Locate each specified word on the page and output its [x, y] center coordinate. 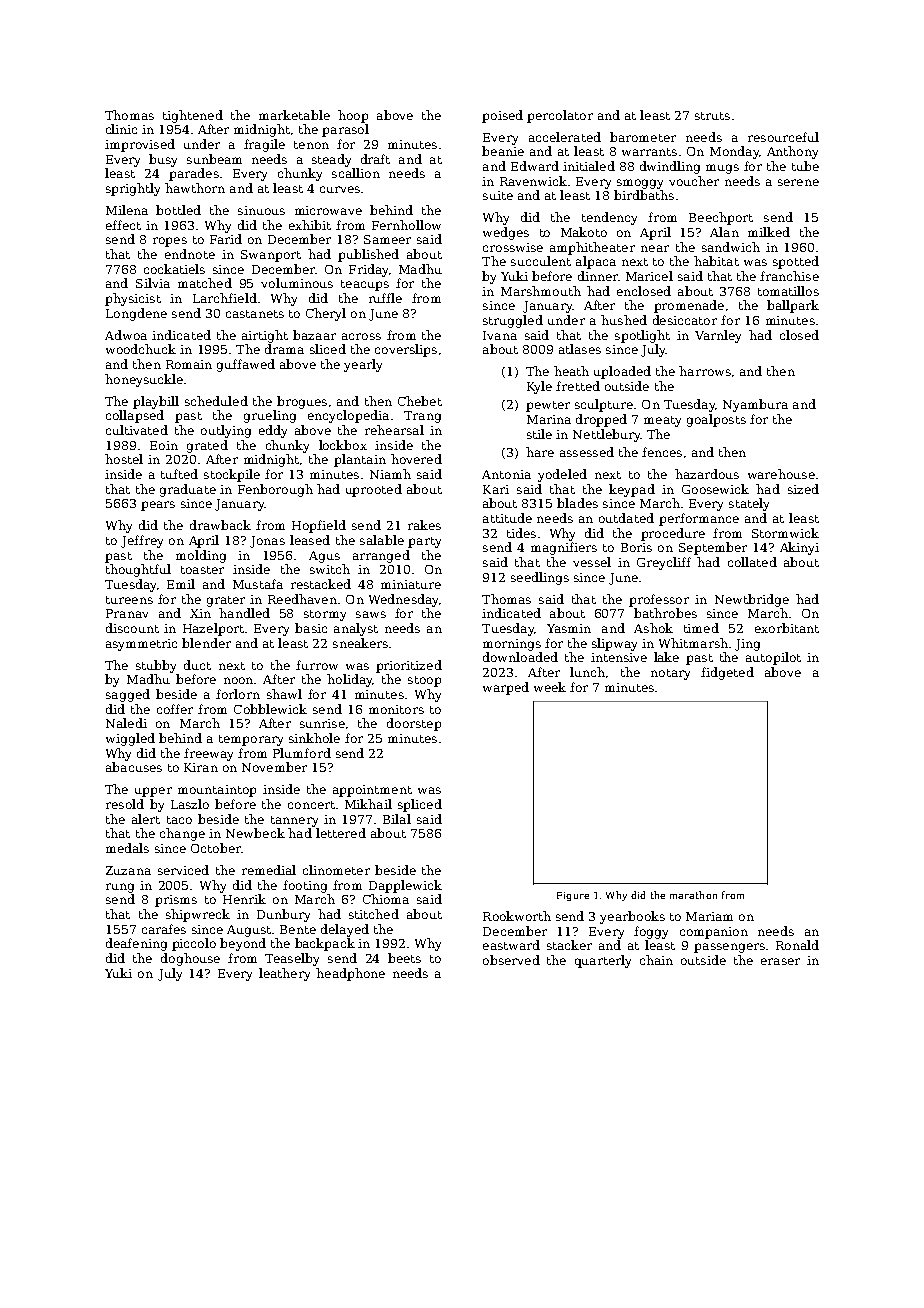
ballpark [793, 306]
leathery [284, 974]
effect [123, 225]
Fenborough [275, 490]
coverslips [406, 350]
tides [521, 533]
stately [749, 504]
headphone [350, 974]
